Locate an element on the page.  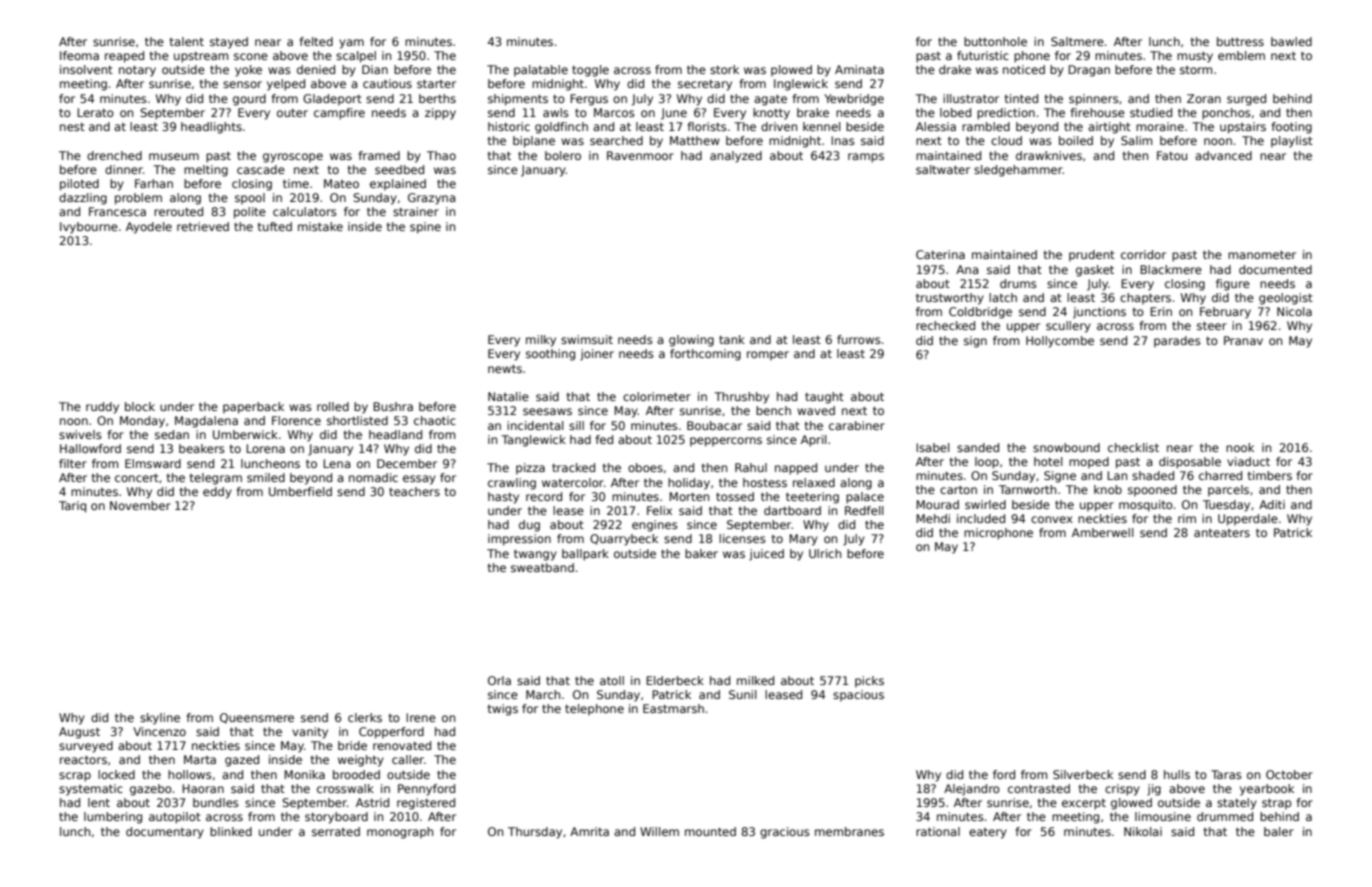
picks is located at coordinates (869, 682).
